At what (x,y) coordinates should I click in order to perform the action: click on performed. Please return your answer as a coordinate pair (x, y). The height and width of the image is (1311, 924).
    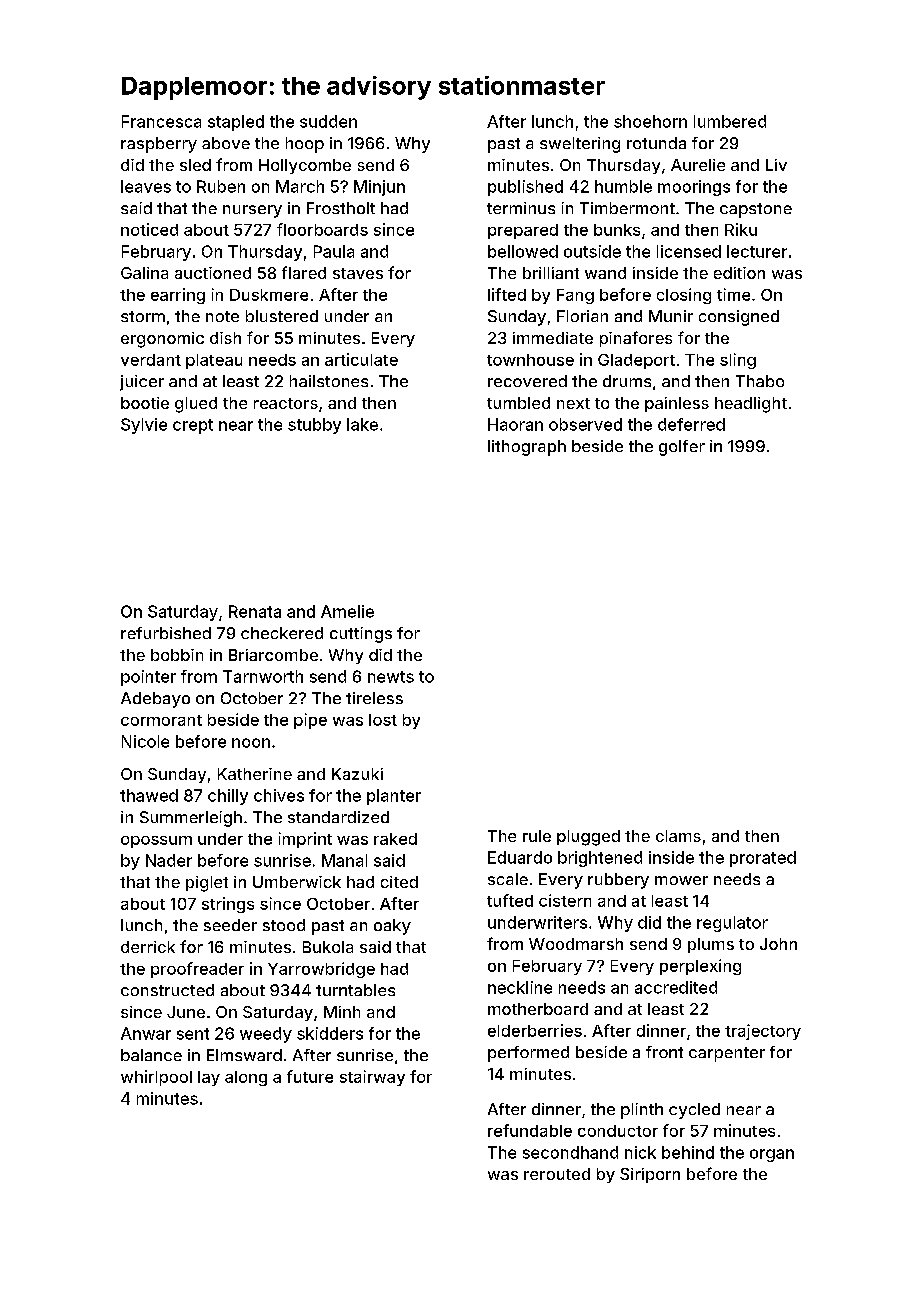
    Looking at the image, I should click on (528, 1054).
